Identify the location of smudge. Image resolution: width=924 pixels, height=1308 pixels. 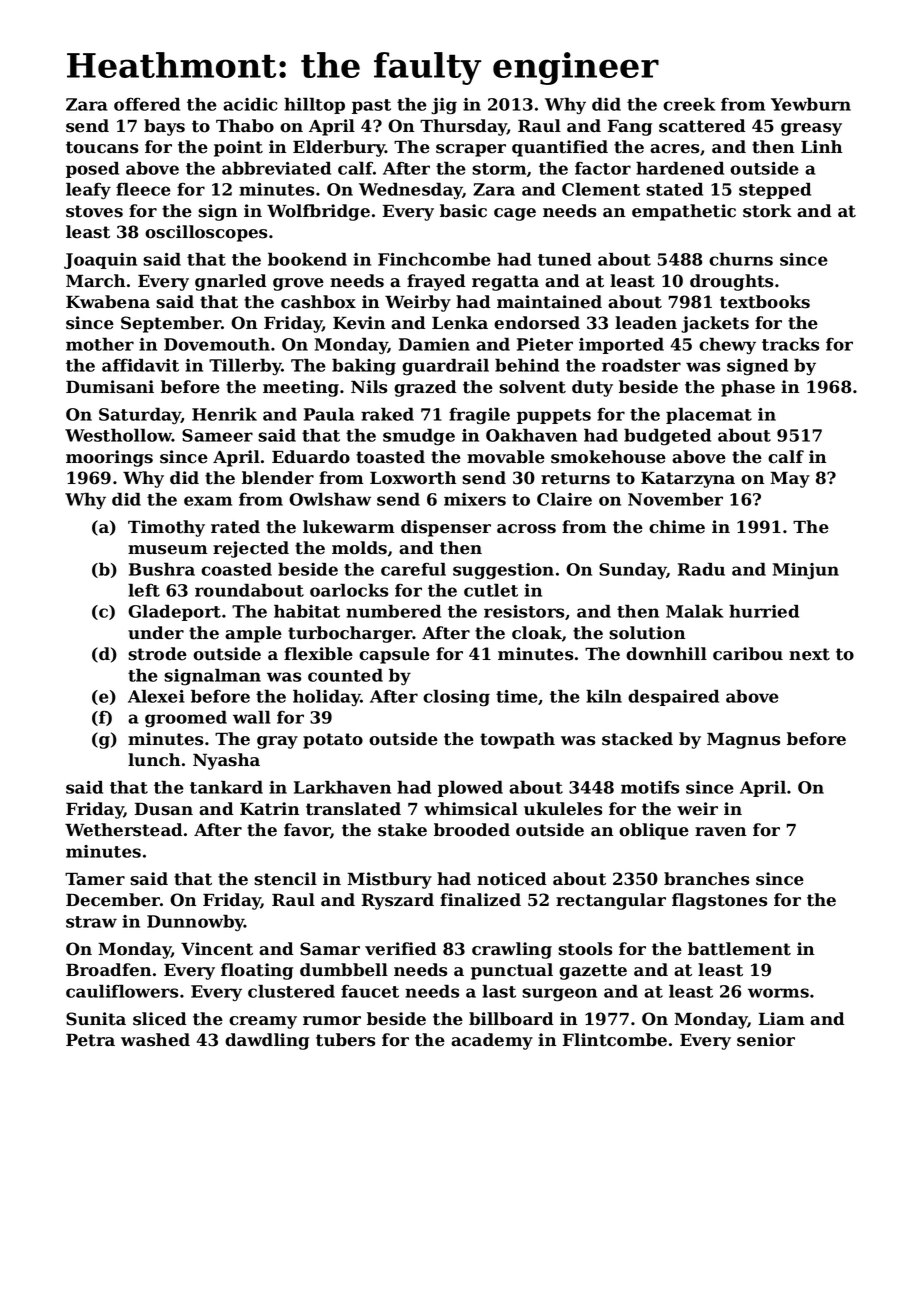
(419, 437).
